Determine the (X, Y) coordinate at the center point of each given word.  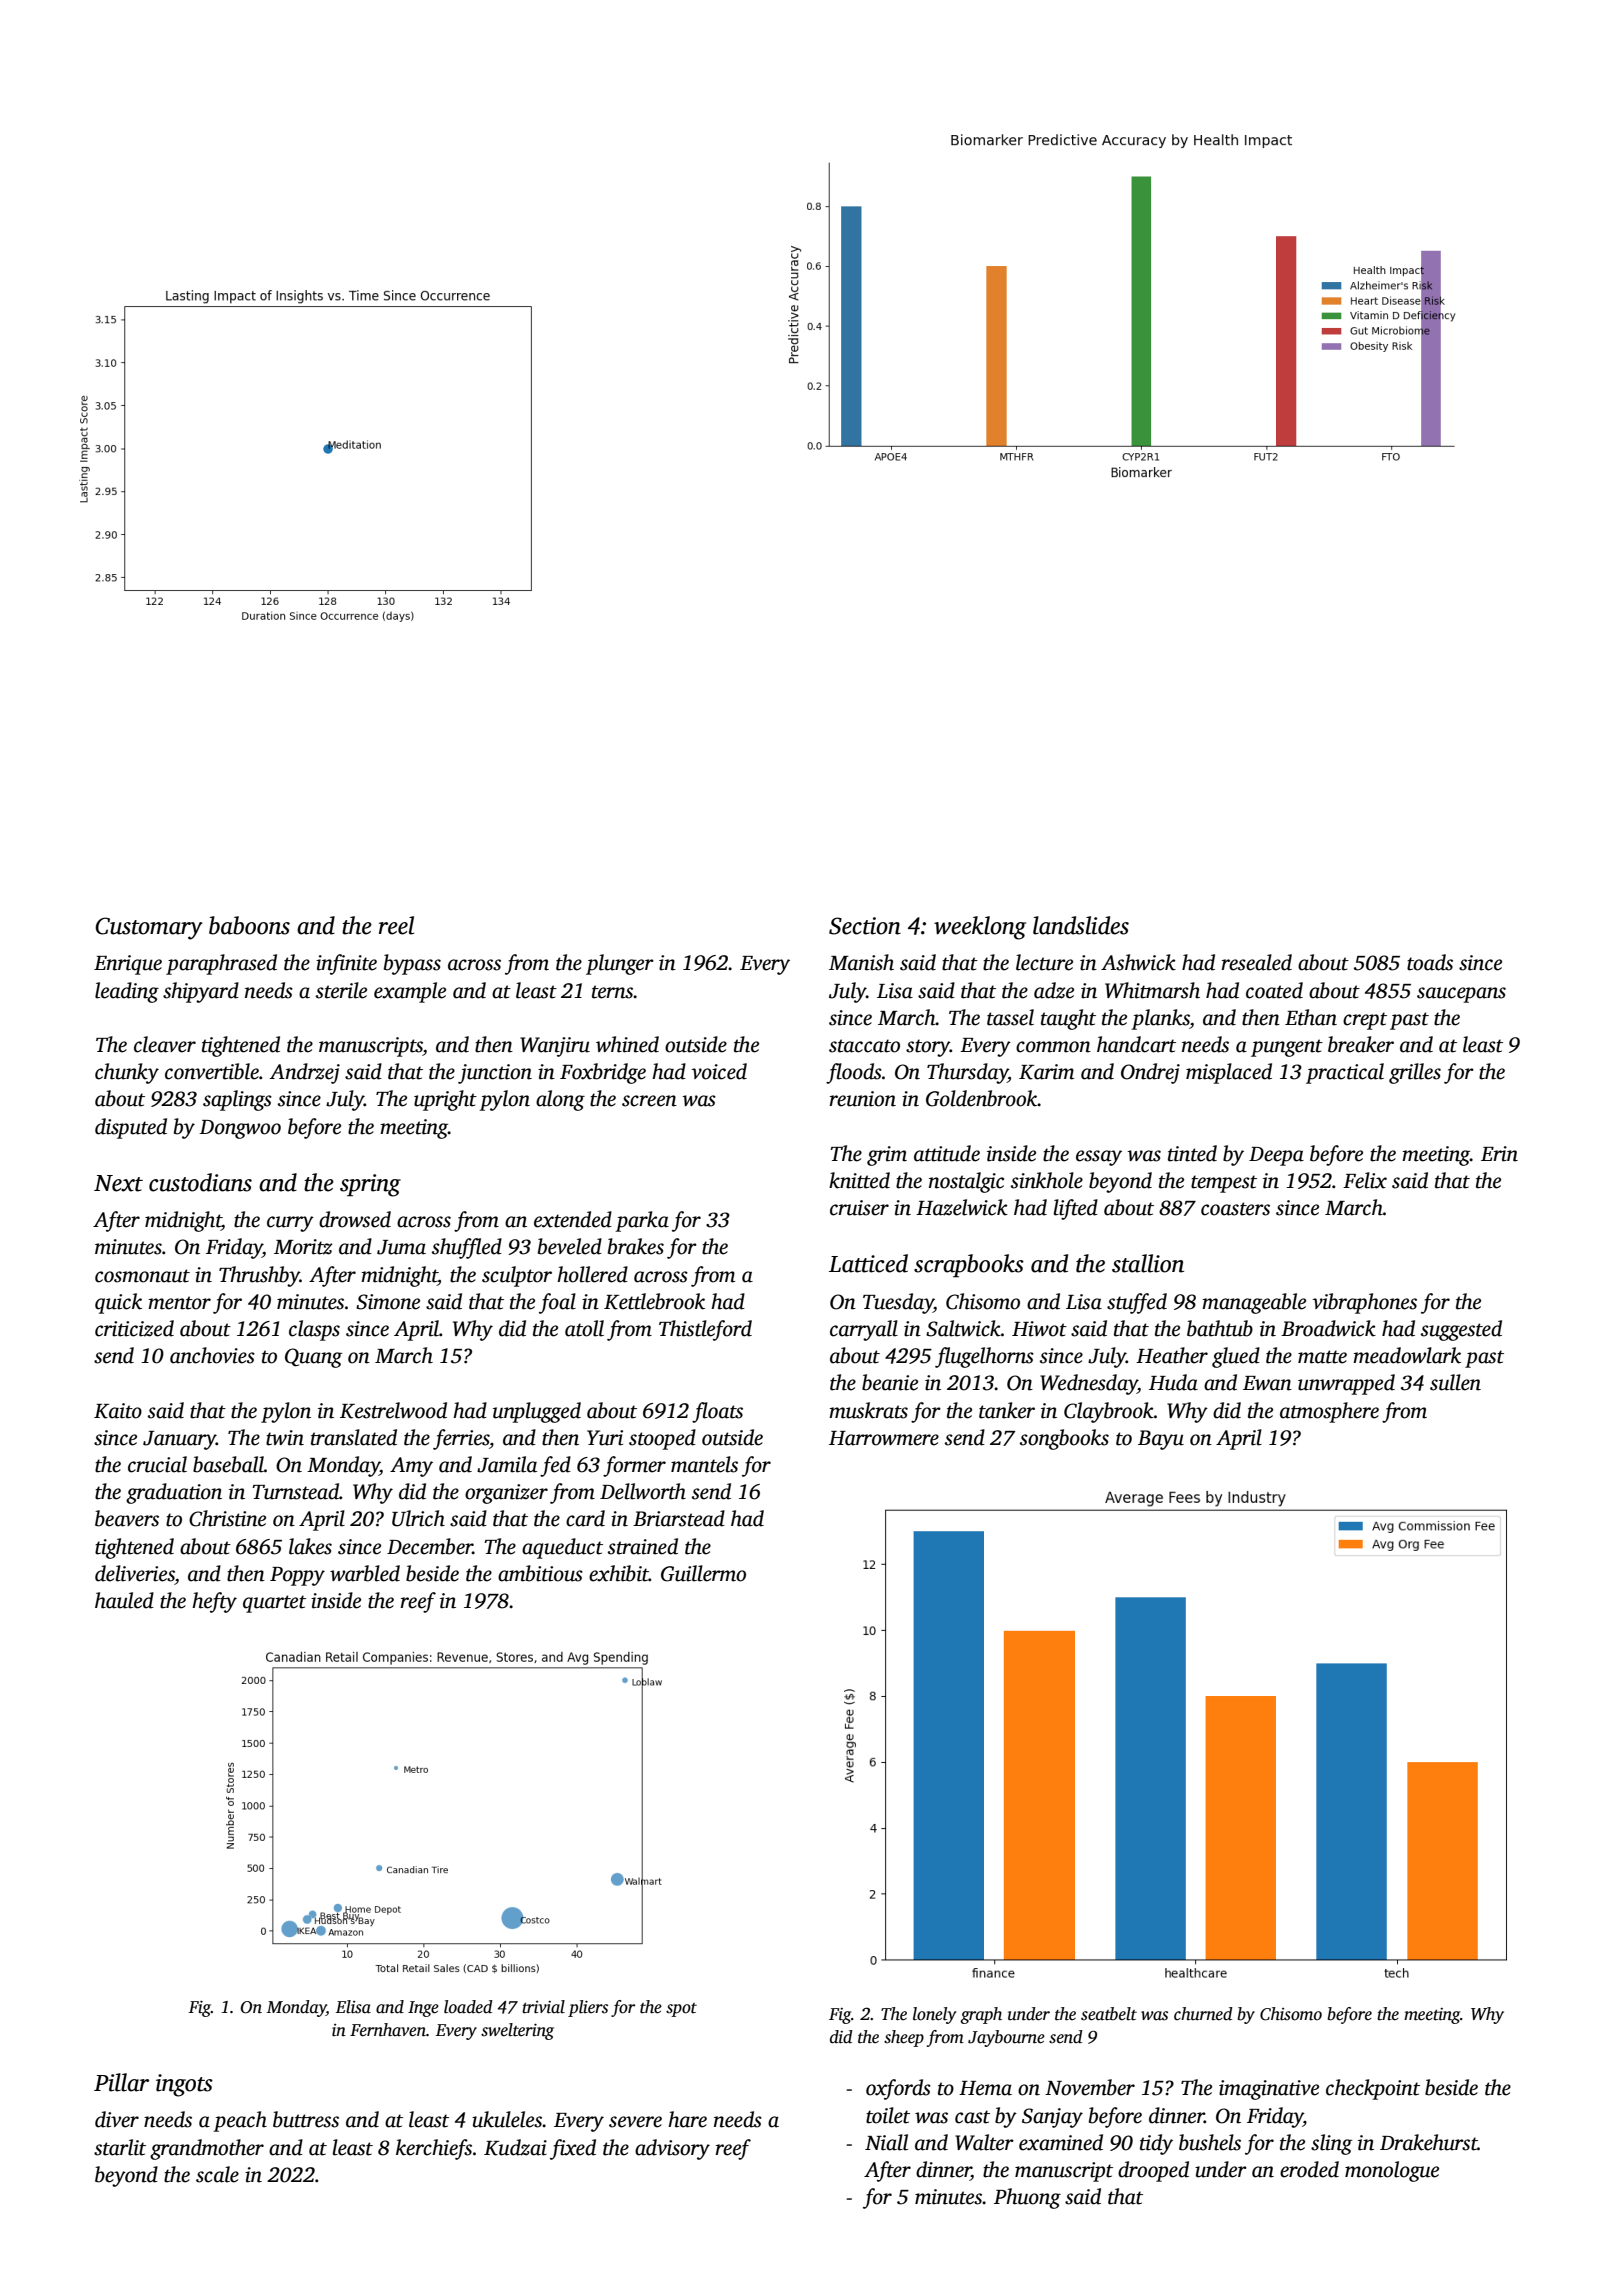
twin (285, 1438)
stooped (662, 1439)
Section (865, 926)
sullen (1455, 1382)
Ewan (1267, 1383)
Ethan (1311, 1017)
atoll (584, 1328)
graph (981, 2015)
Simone (388, 1302)
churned (1203, 2014)
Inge (423, 2009)
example (410, 992)
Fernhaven (388, 2030)
